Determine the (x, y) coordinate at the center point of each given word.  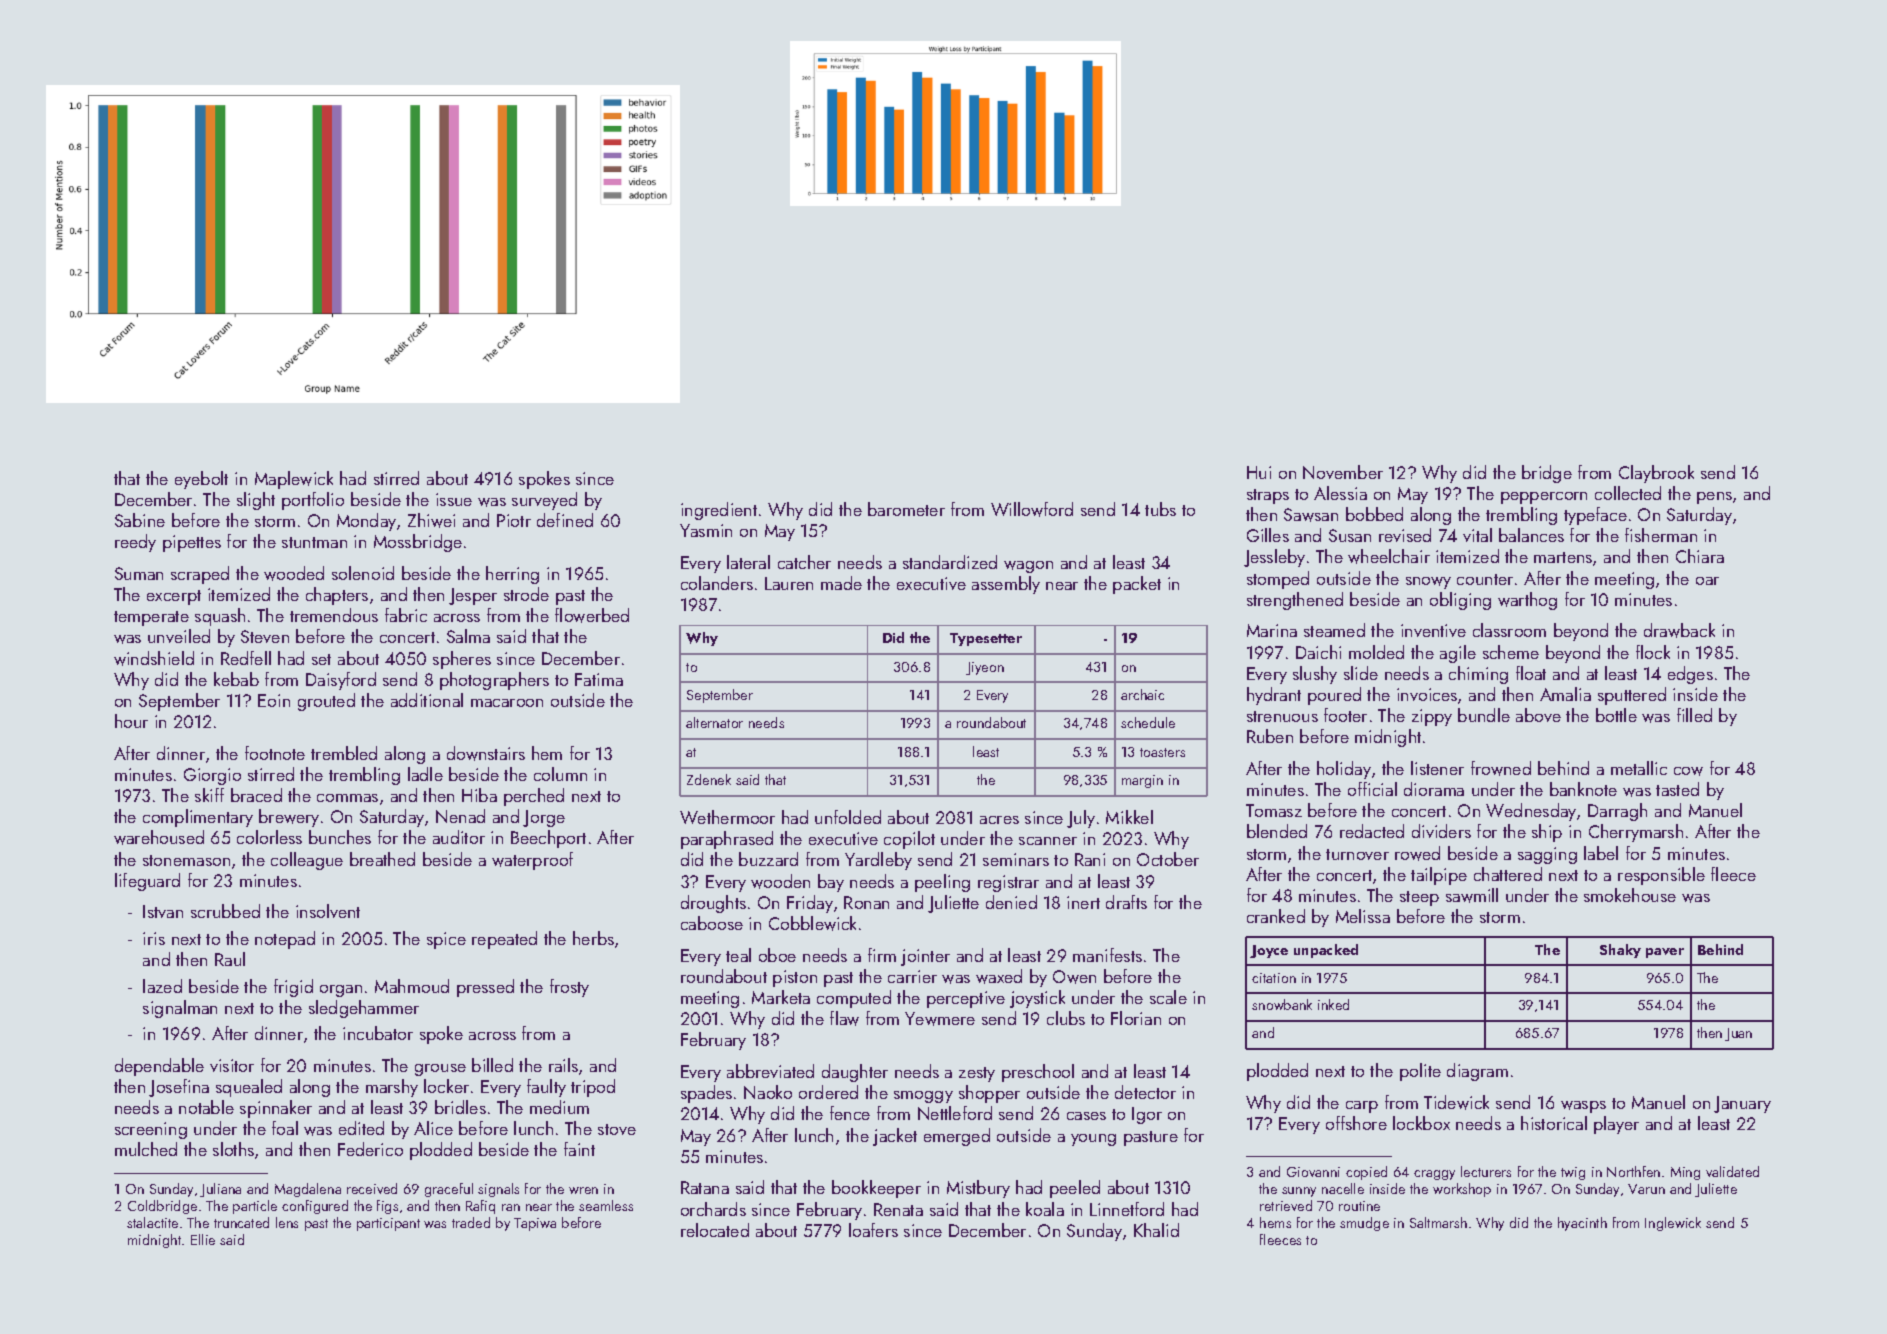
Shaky (1620, 951)
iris (154, 938)
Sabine (140, 520)
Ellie (203, 1239)
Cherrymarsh (1636, 833)
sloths (233, 1149)
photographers (494, 681)
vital (1477, 535)
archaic (1142, 694)
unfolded (848, 817)
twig (1573, 1173)
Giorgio (212, 776)
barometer (906, 509)
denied (1011, 902)
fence (850, 1113)
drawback (1679, 630)
